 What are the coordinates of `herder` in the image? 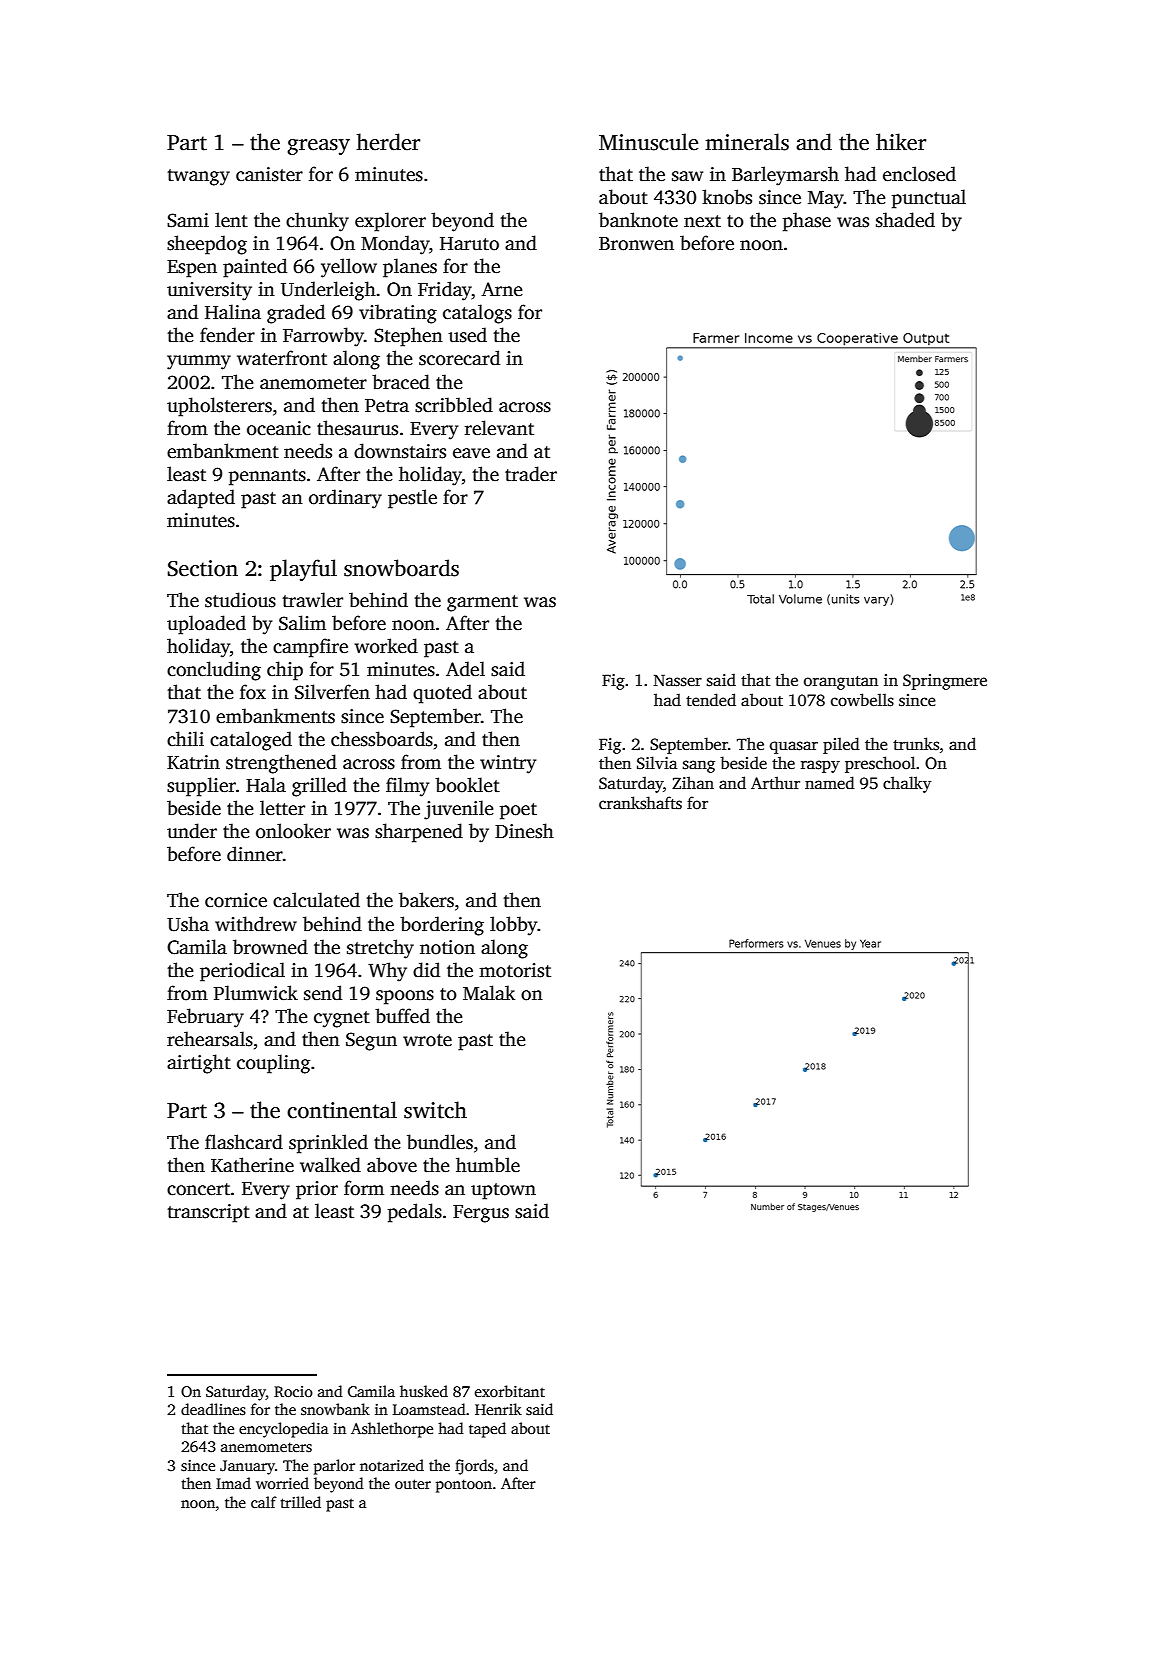 It's located at (388, 142).
